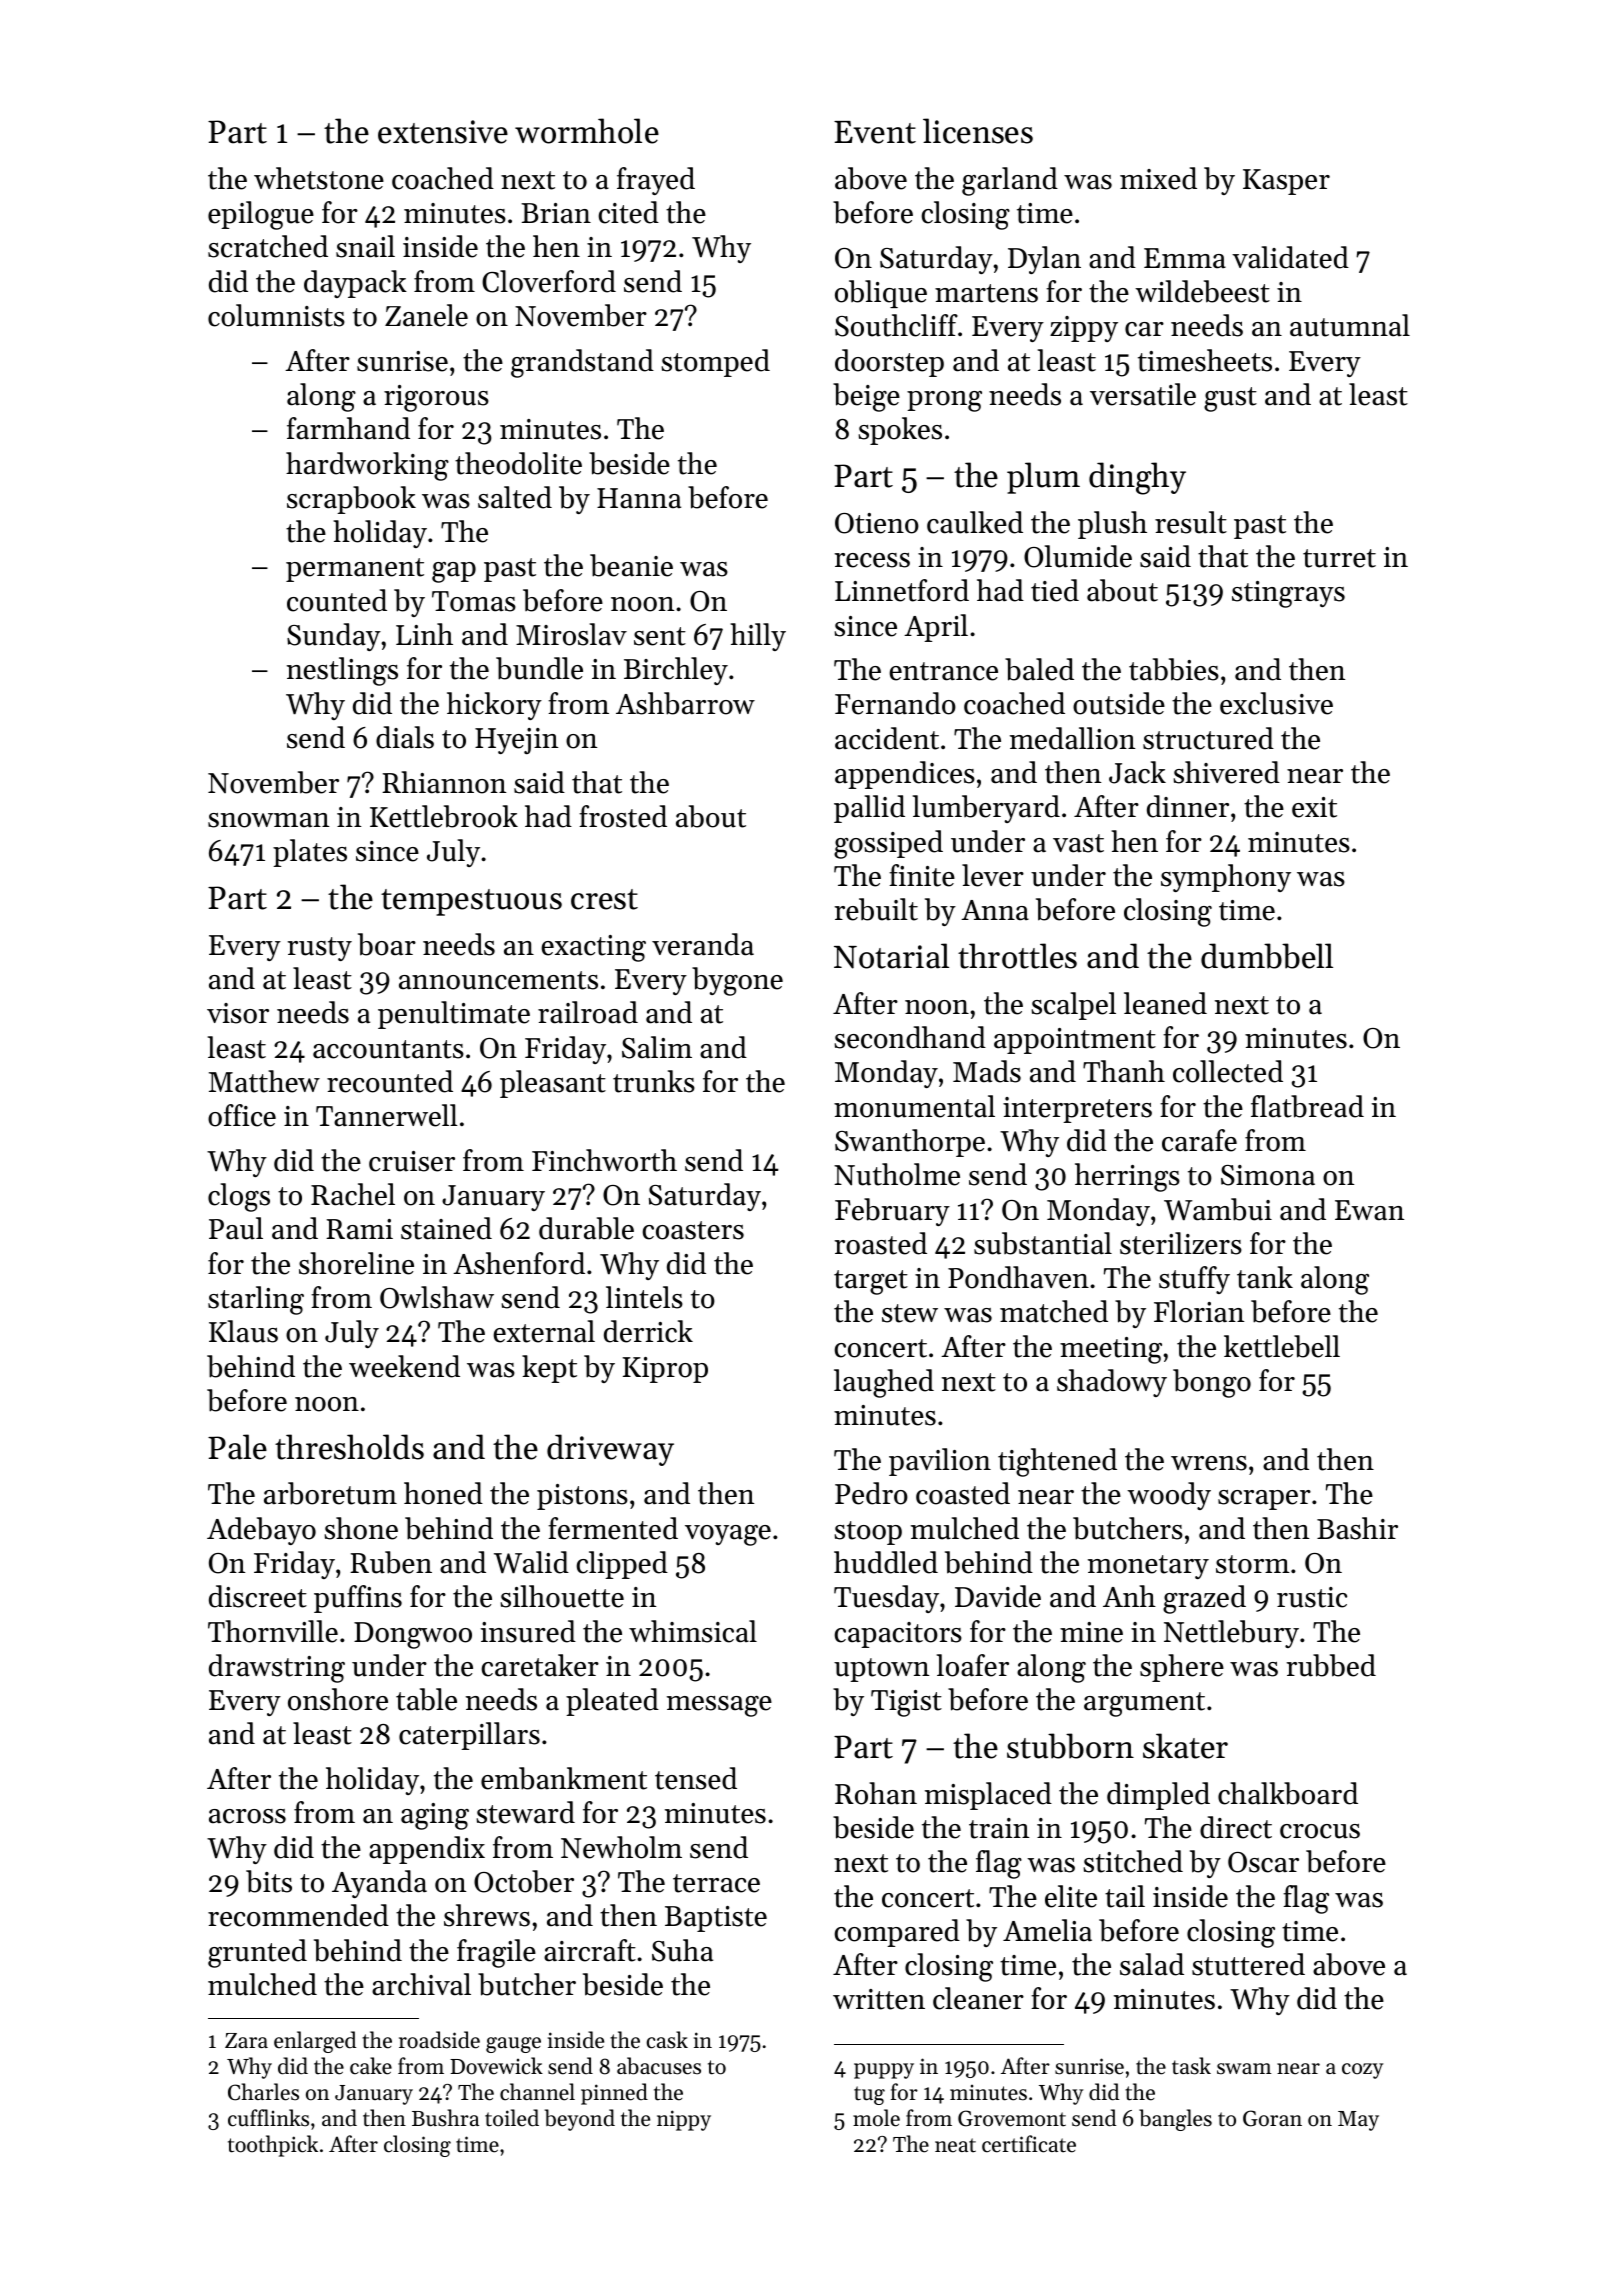 This image has height=2292, width=1620. What do you see at coordinates (1362, 2071) in the image?
I see `cozy` at bounding box center [1362, 2071].
